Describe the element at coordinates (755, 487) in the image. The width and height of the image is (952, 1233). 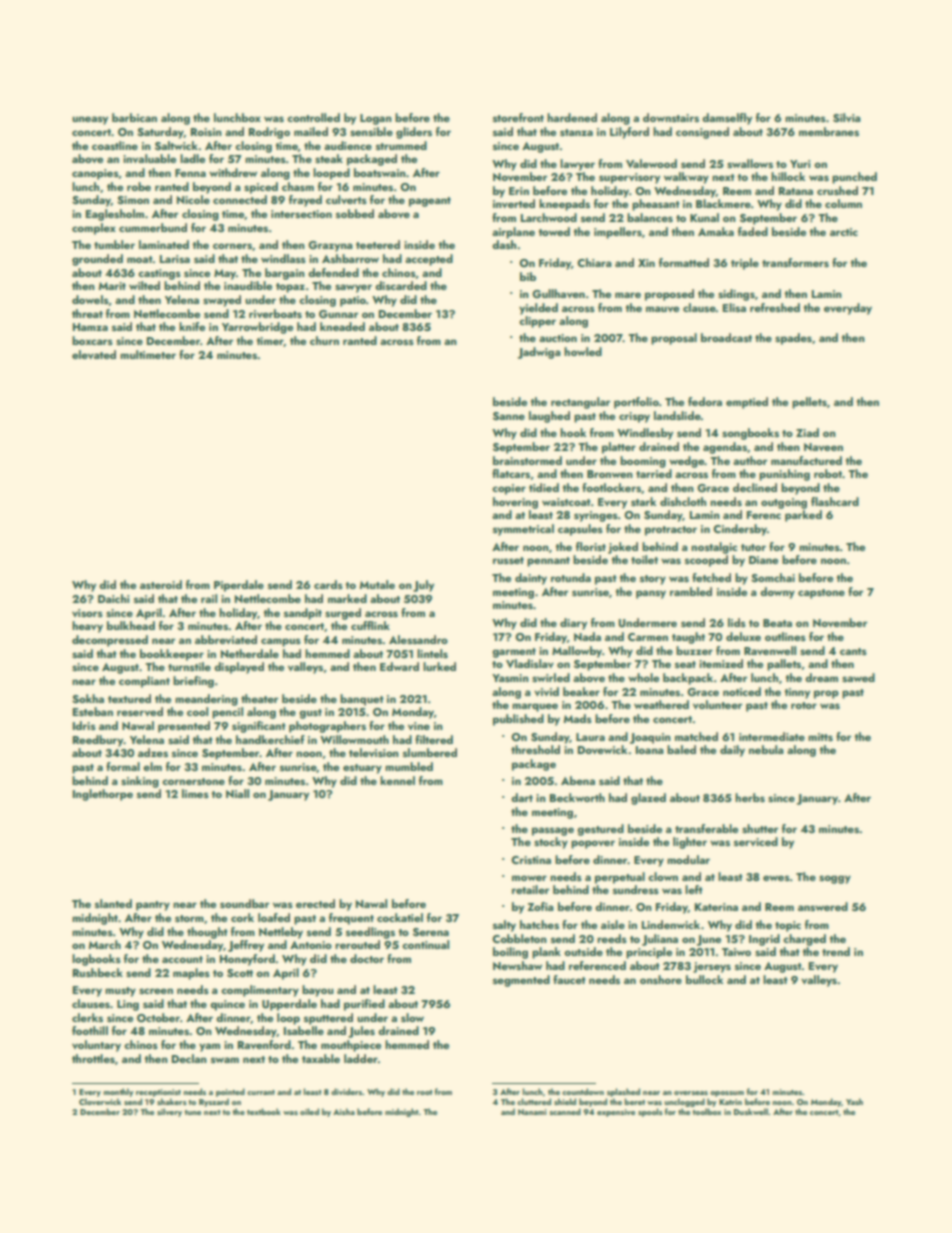
I see `declined` at that location.
